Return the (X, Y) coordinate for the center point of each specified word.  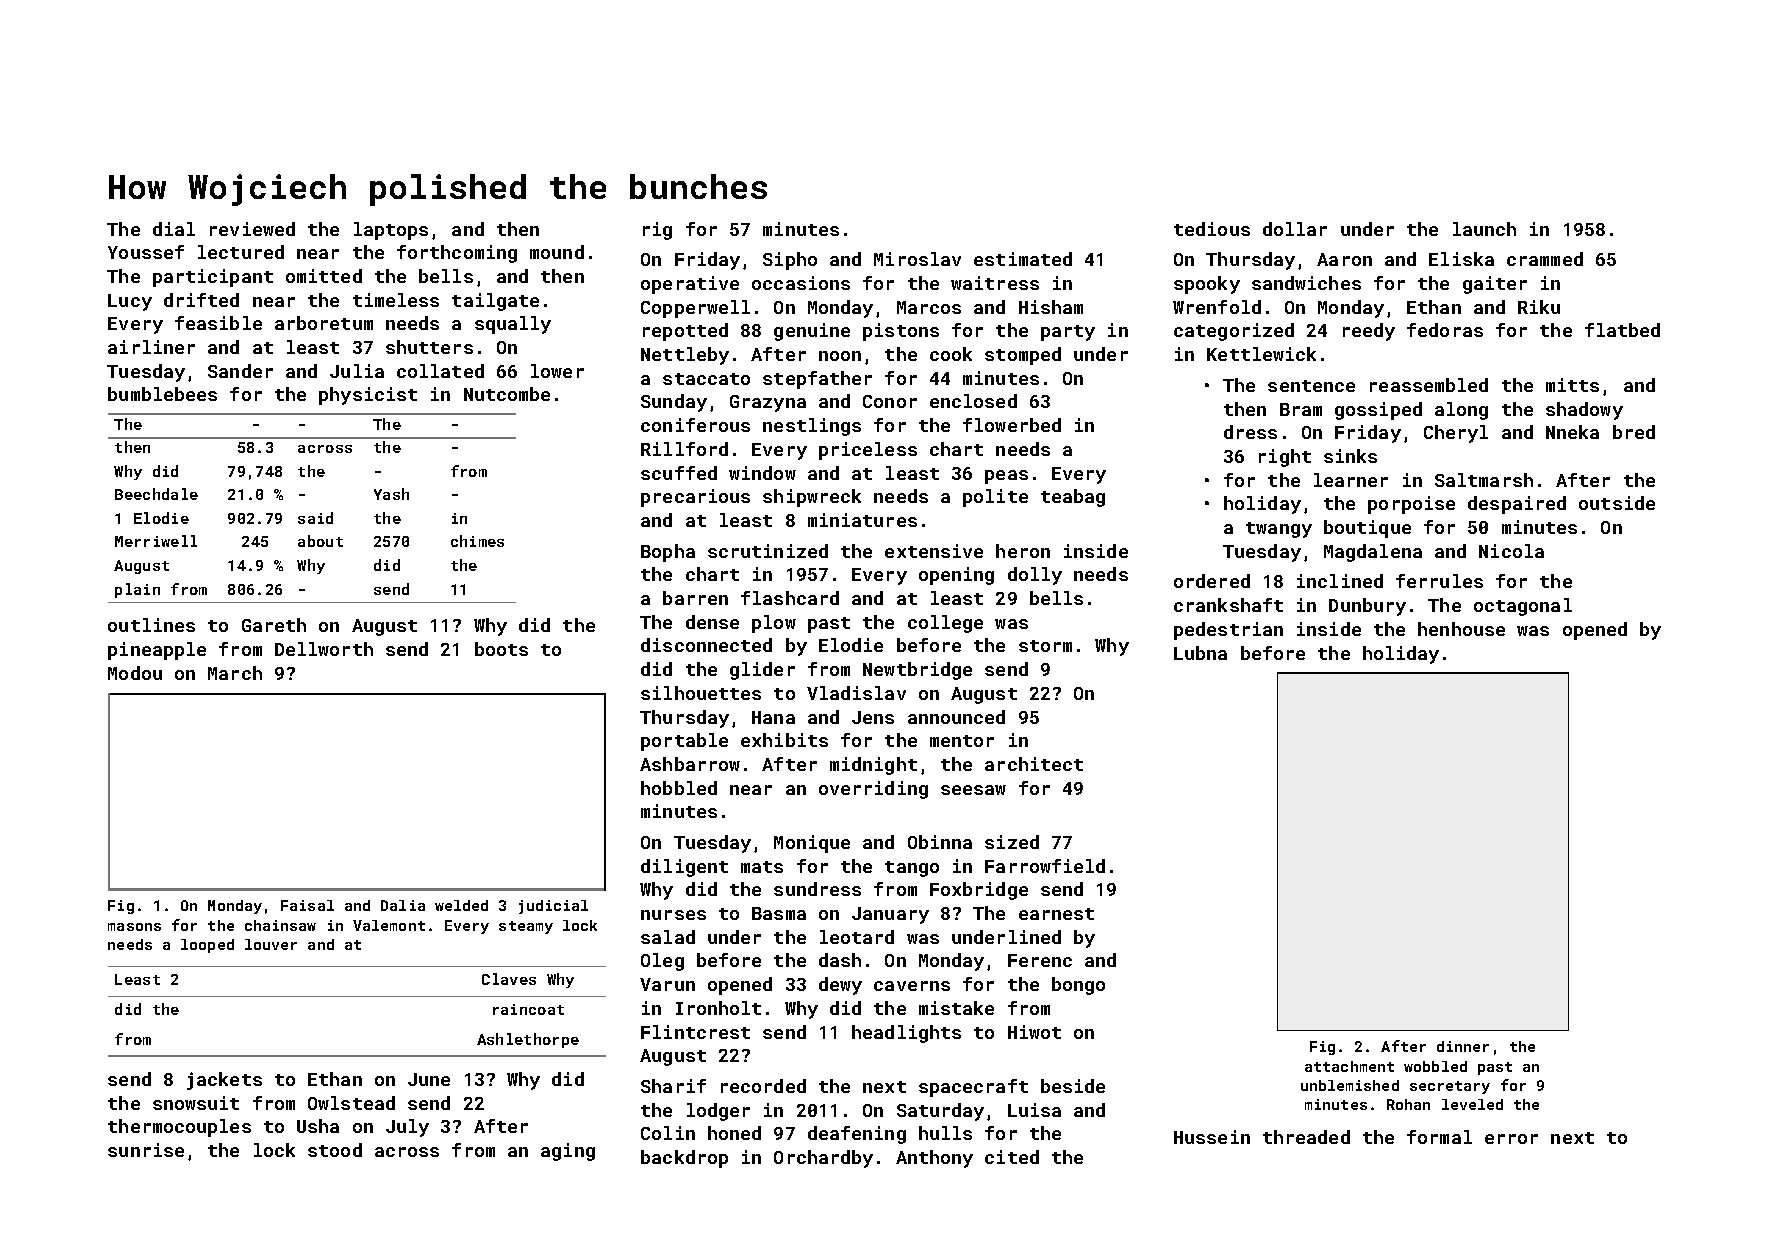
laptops (391, 231)
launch (1484, 229)
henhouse (1461, 629)
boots (501, 649)
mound (557, 252)
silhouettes (701, 693)
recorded (763, 1086)
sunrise (146, 1150)
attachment (1349, 1066)
